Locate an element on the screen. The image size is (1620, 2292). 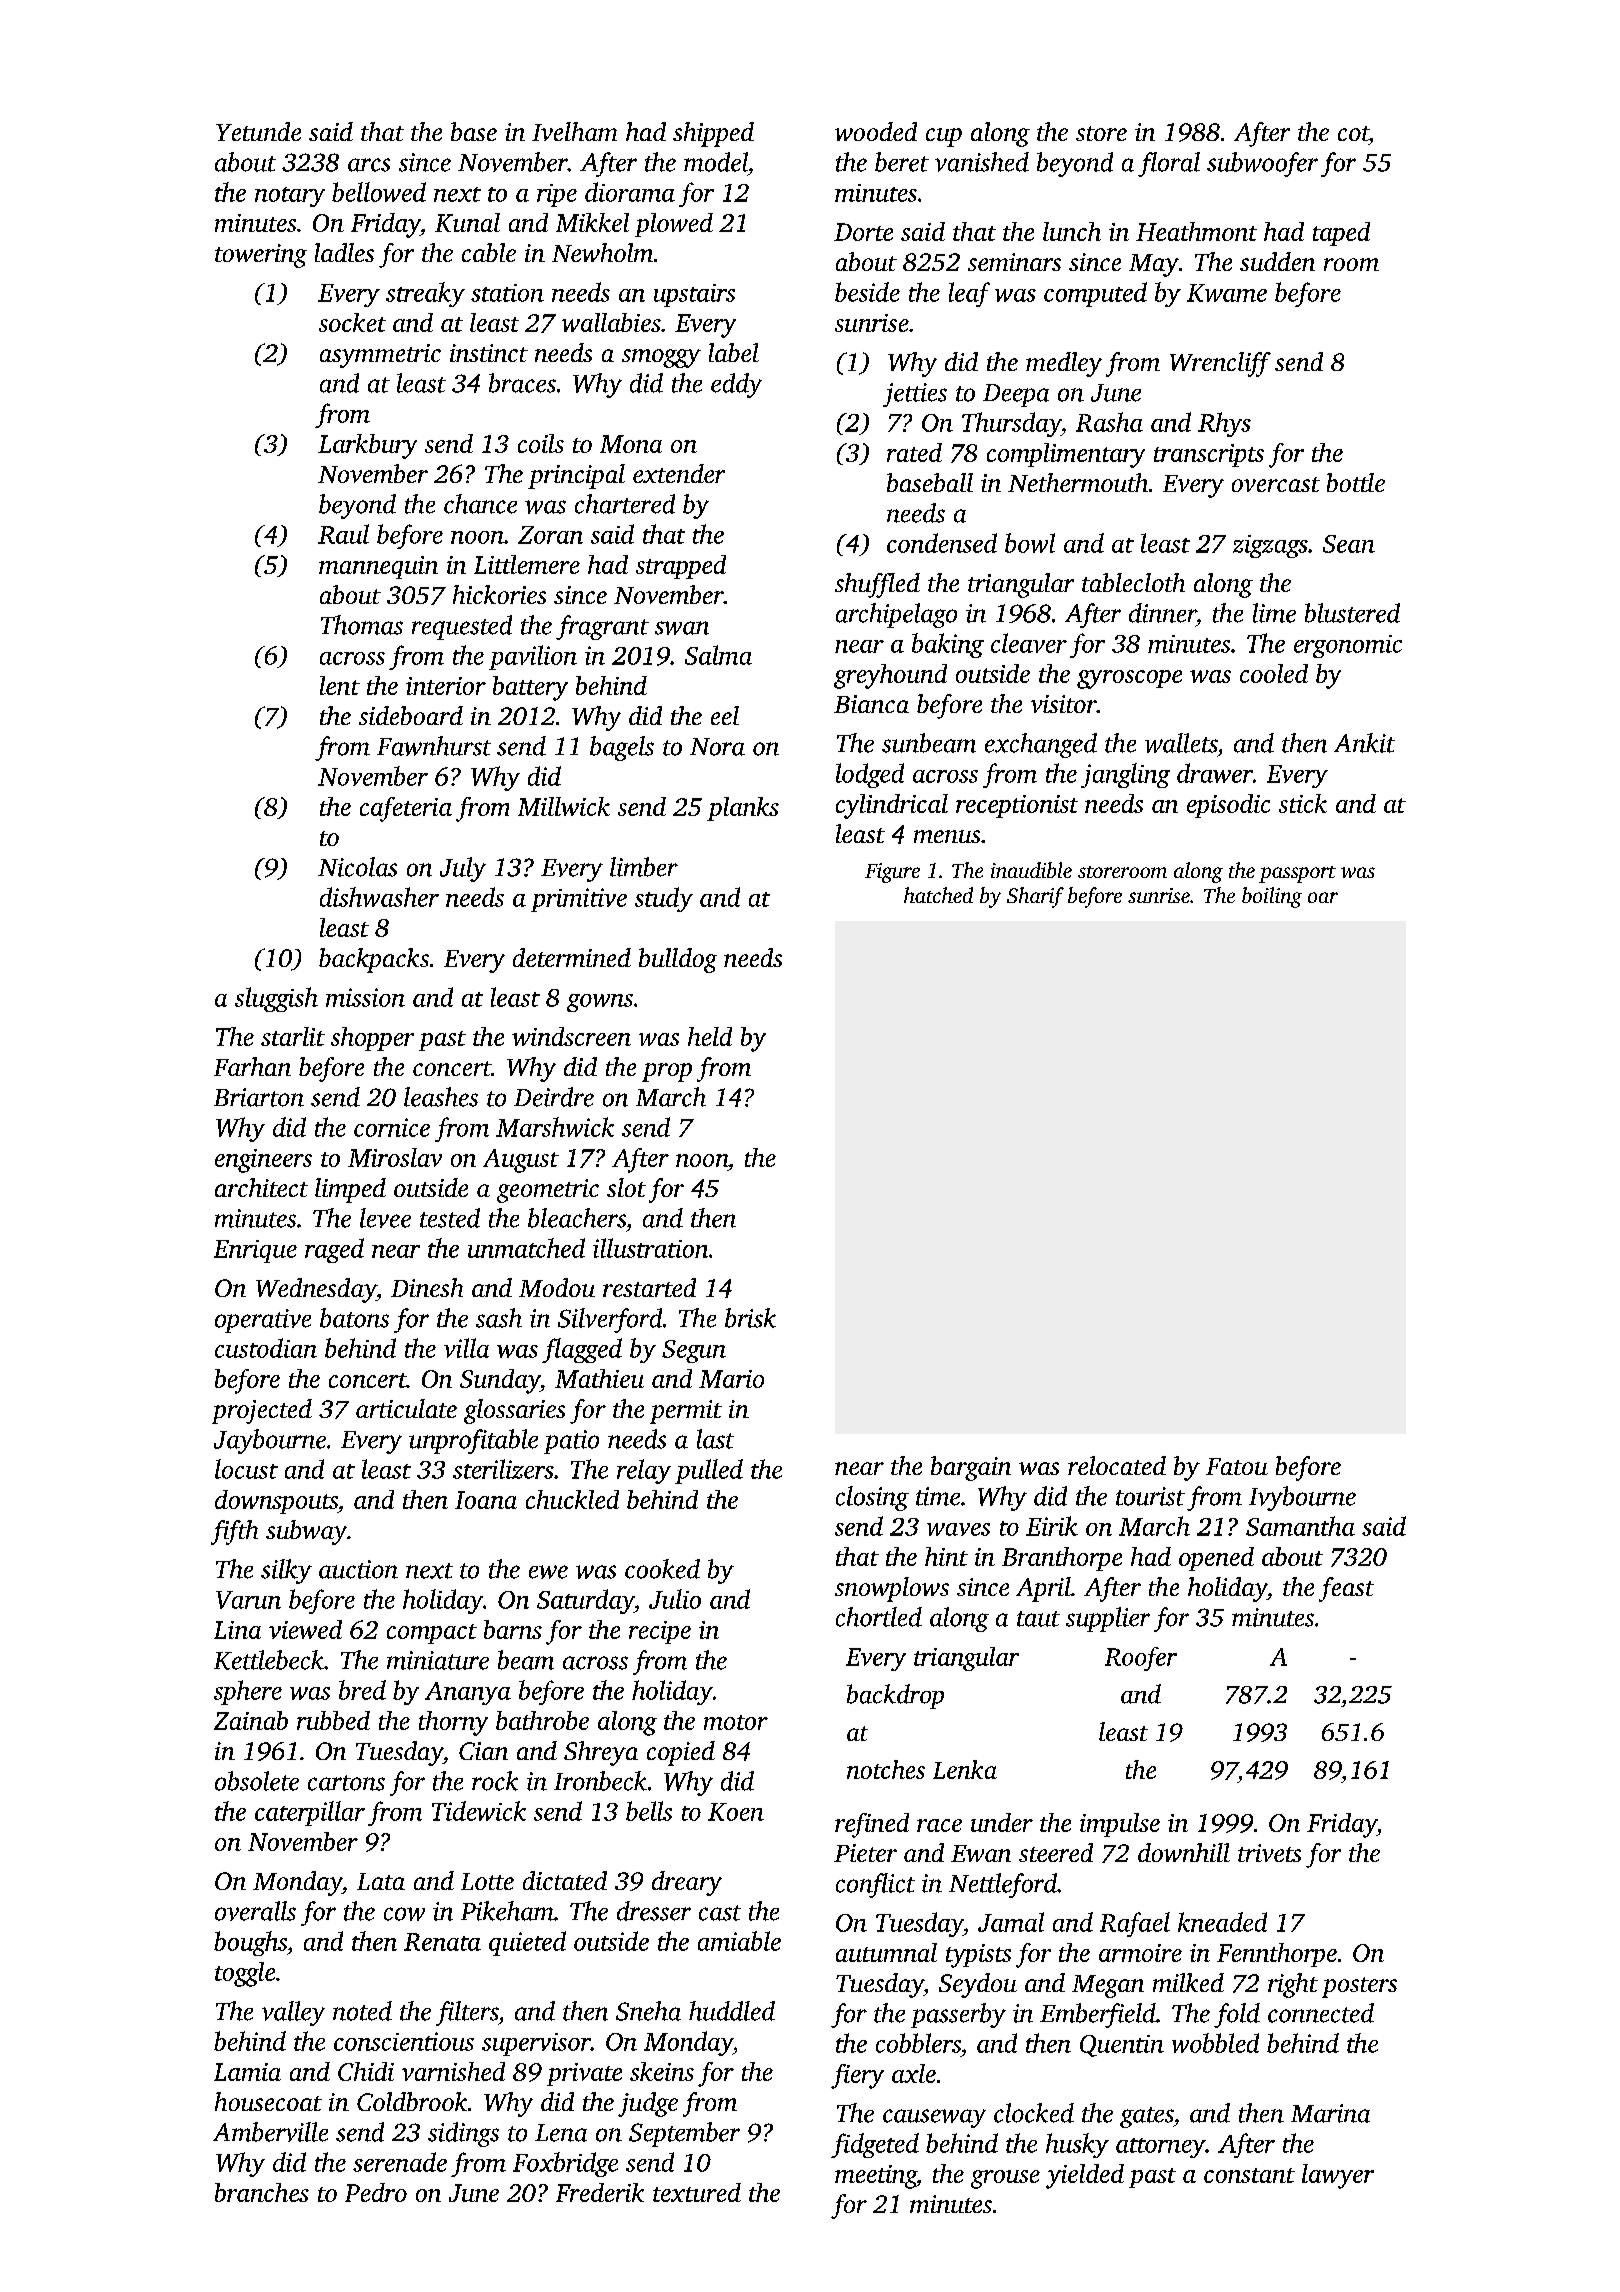
fiery is located at coordinates (857, 2076).
